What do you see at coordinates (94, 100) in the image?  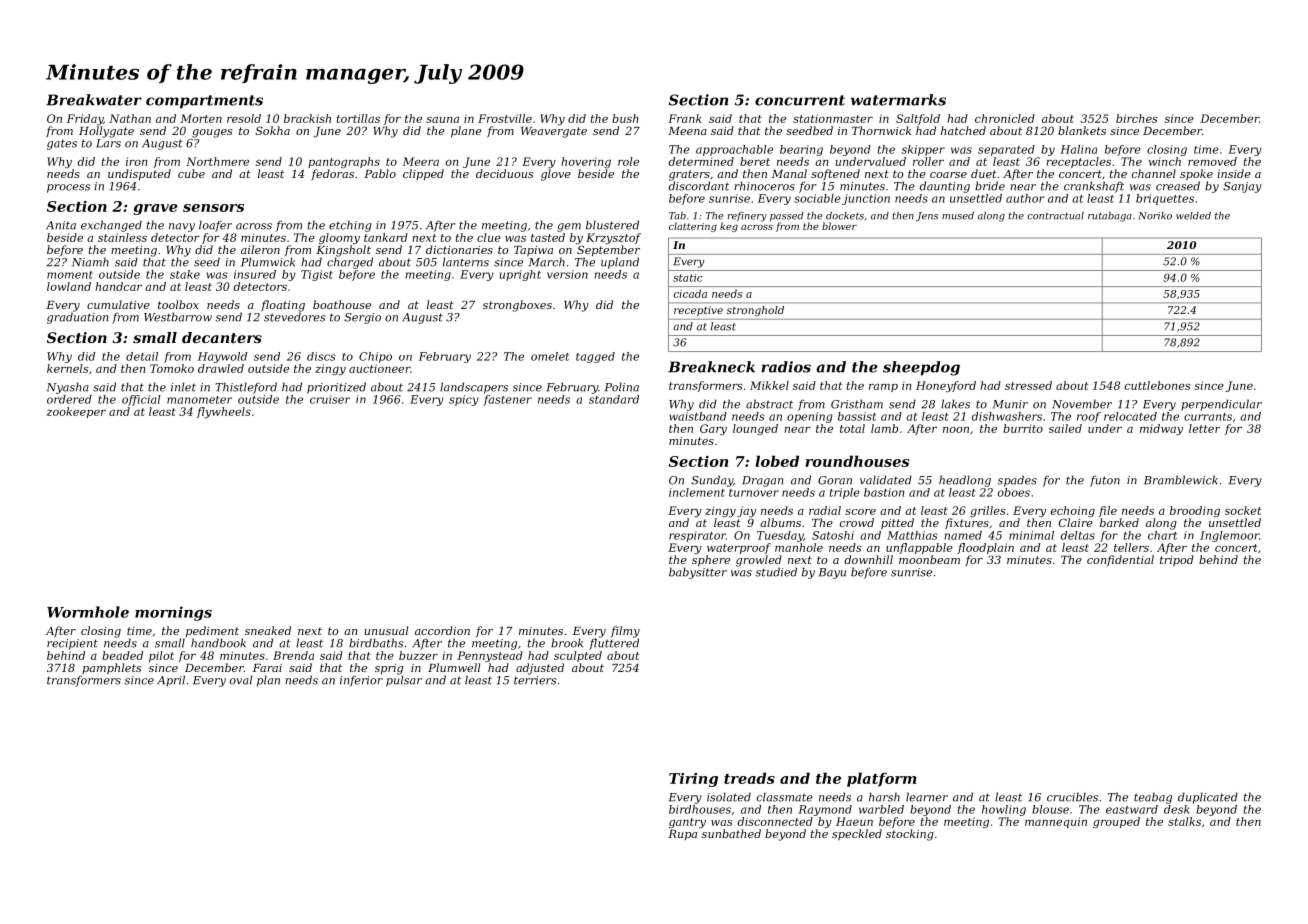 I see `Breakwater` at bounding box center [94, 100].
